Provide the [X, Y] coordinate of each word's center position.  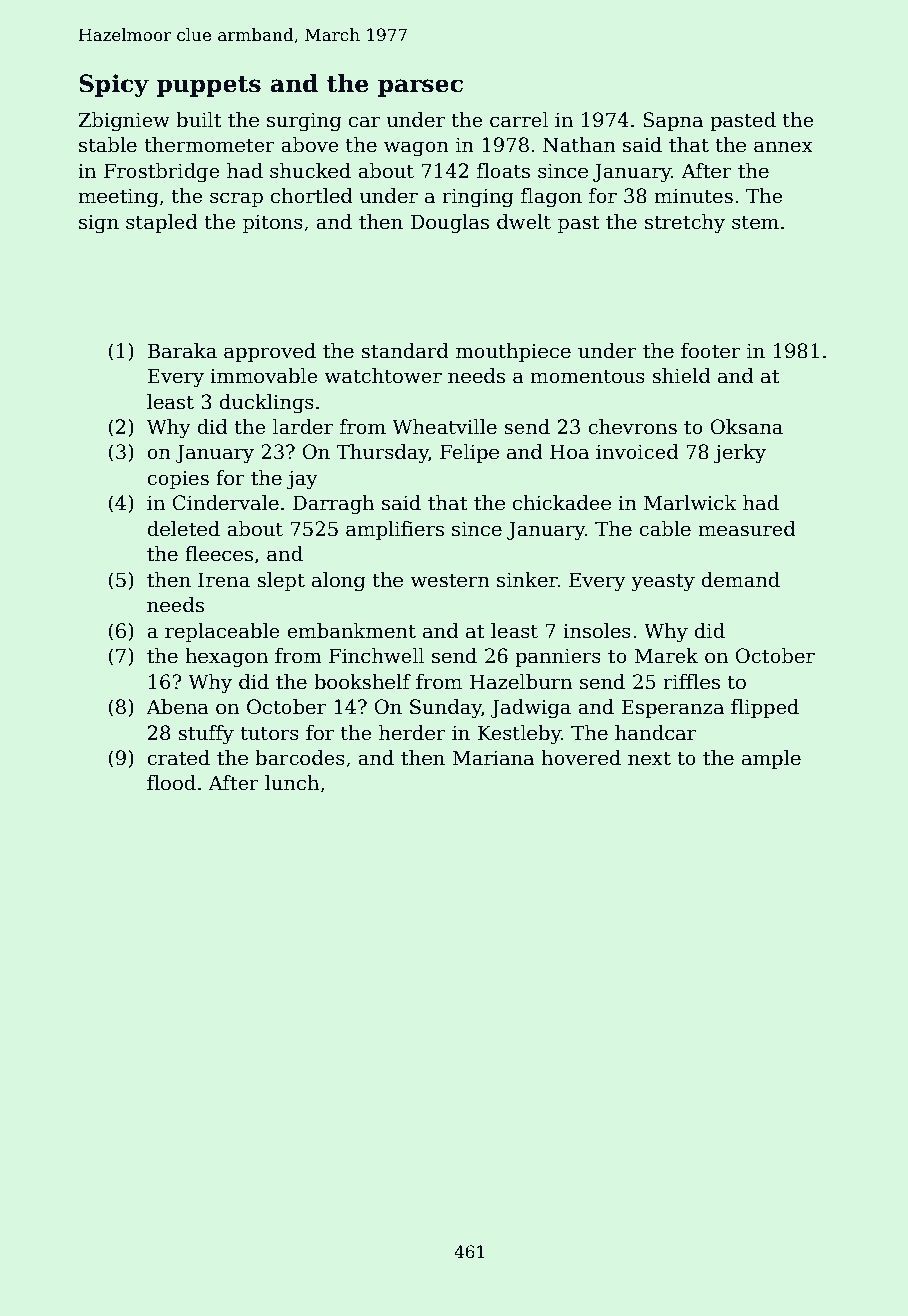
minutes [693, 196]
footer [711, 351]
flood [171, 783]
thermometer [209, 145]
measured [747, 529]
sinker [527, 580]
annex [783, 147]
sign [99, 224]
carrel [519, 120]
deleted [183, 529]
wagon [416, 149]
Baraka [182, 351]
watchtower [383, 376]
